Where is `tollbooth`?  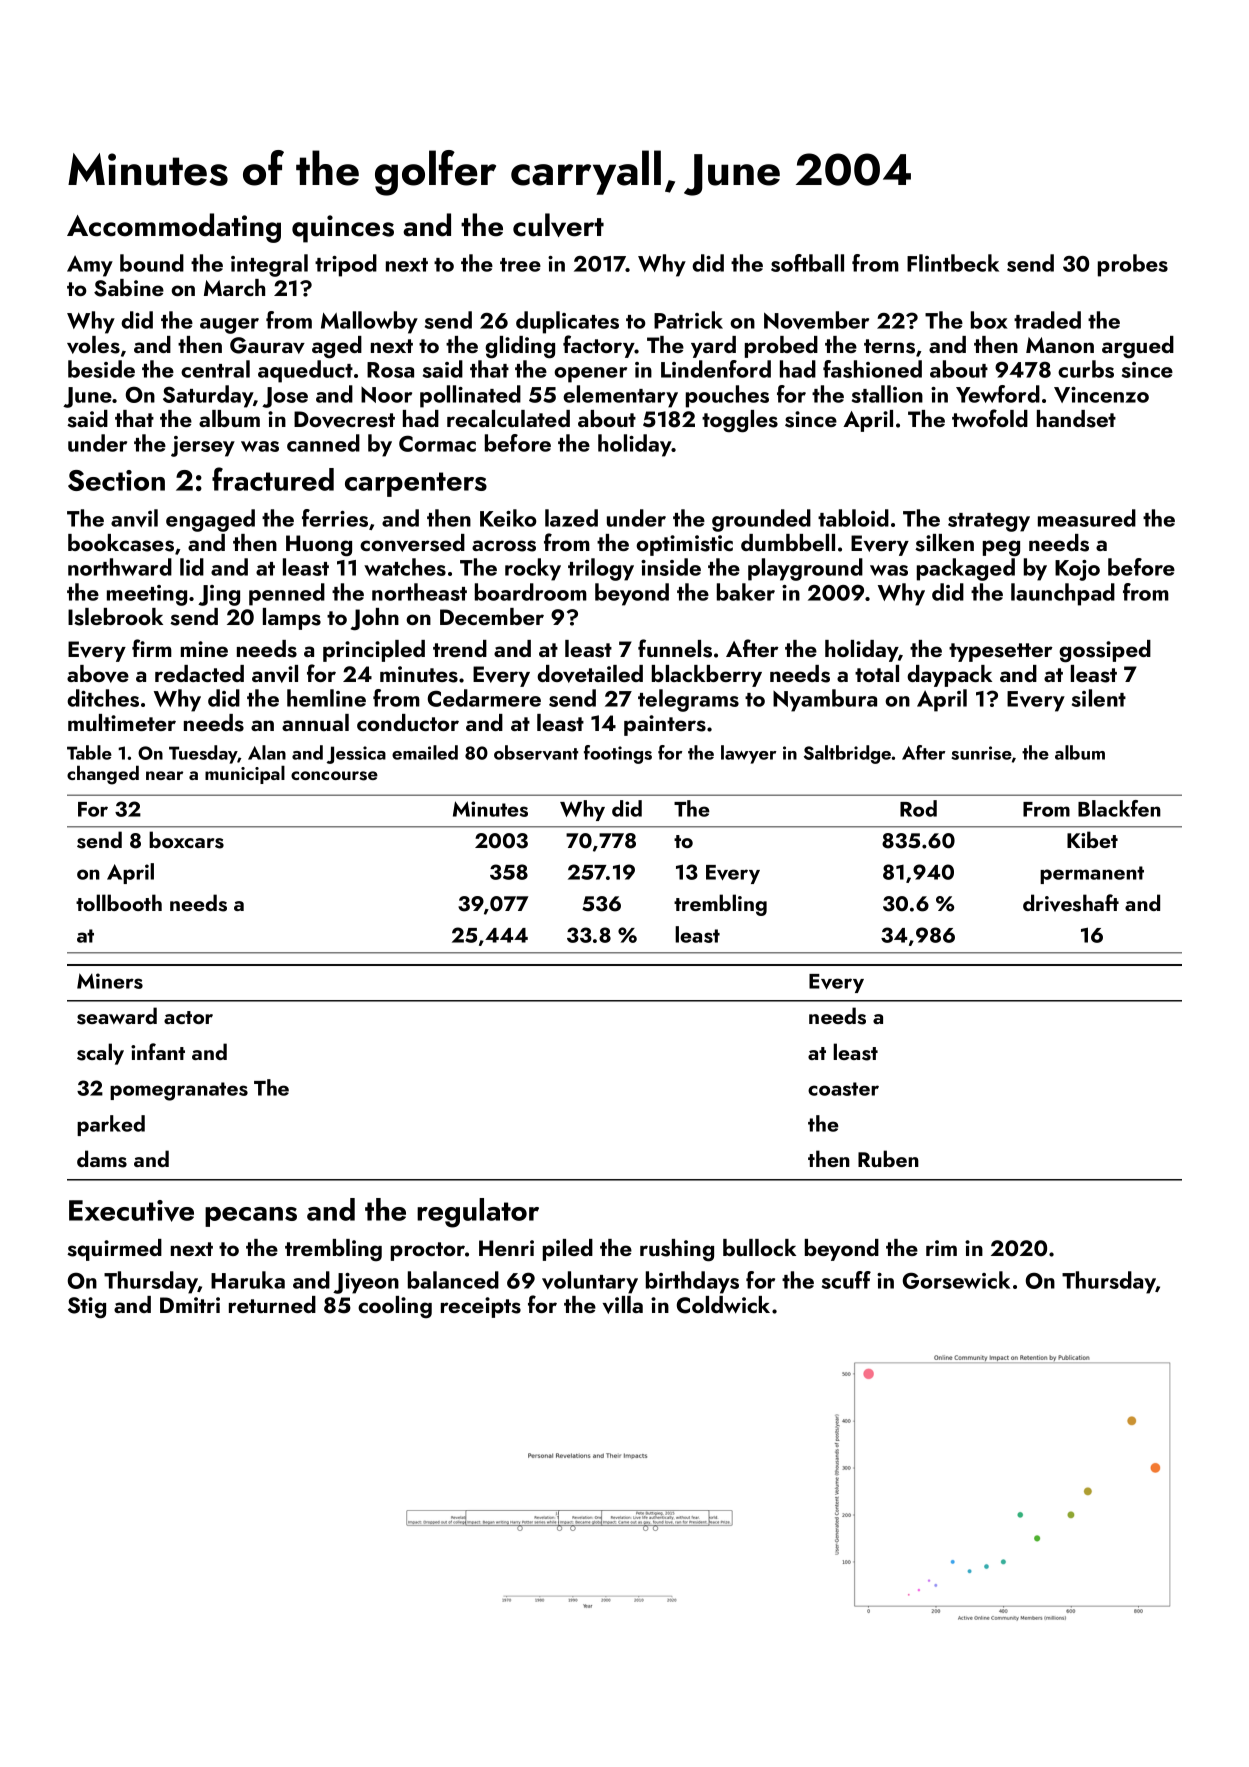 tollbooth is located at coordinates (119, 902).
